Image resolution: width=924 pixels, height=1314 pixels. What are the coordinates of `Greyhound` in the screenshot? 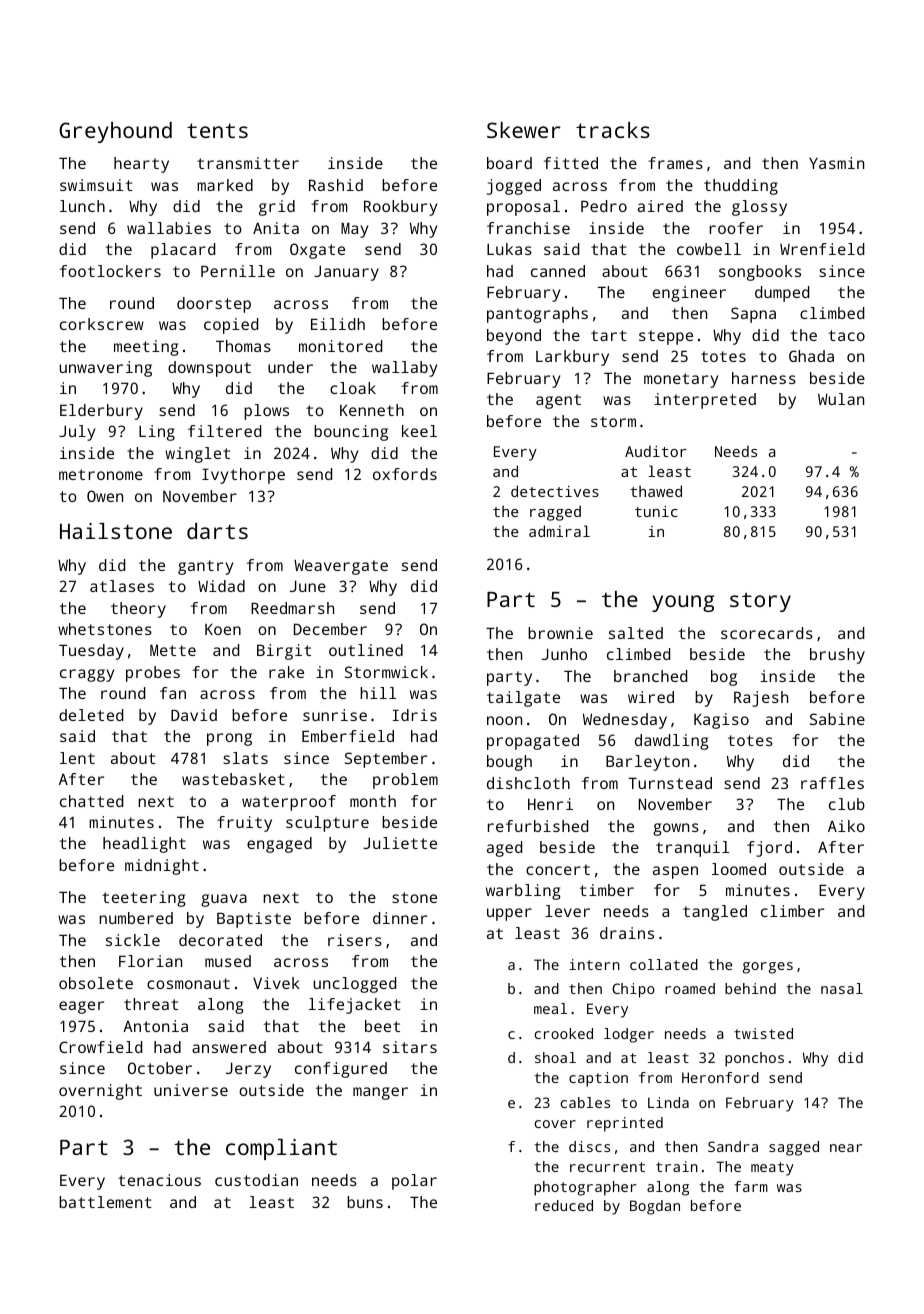 It's located at (115, 132).
